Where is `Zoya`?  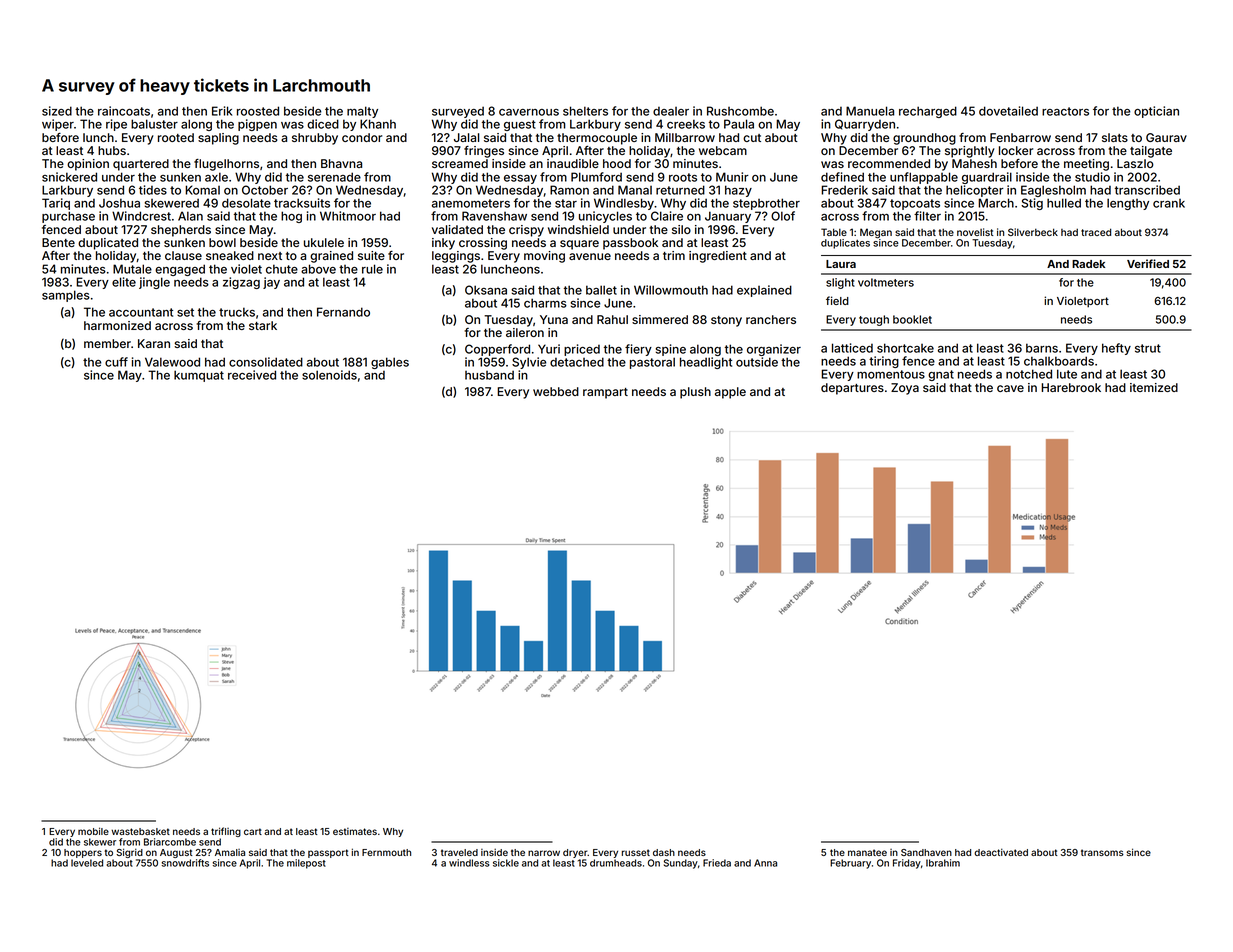
Zoya is located at coordinates (905, 389).
